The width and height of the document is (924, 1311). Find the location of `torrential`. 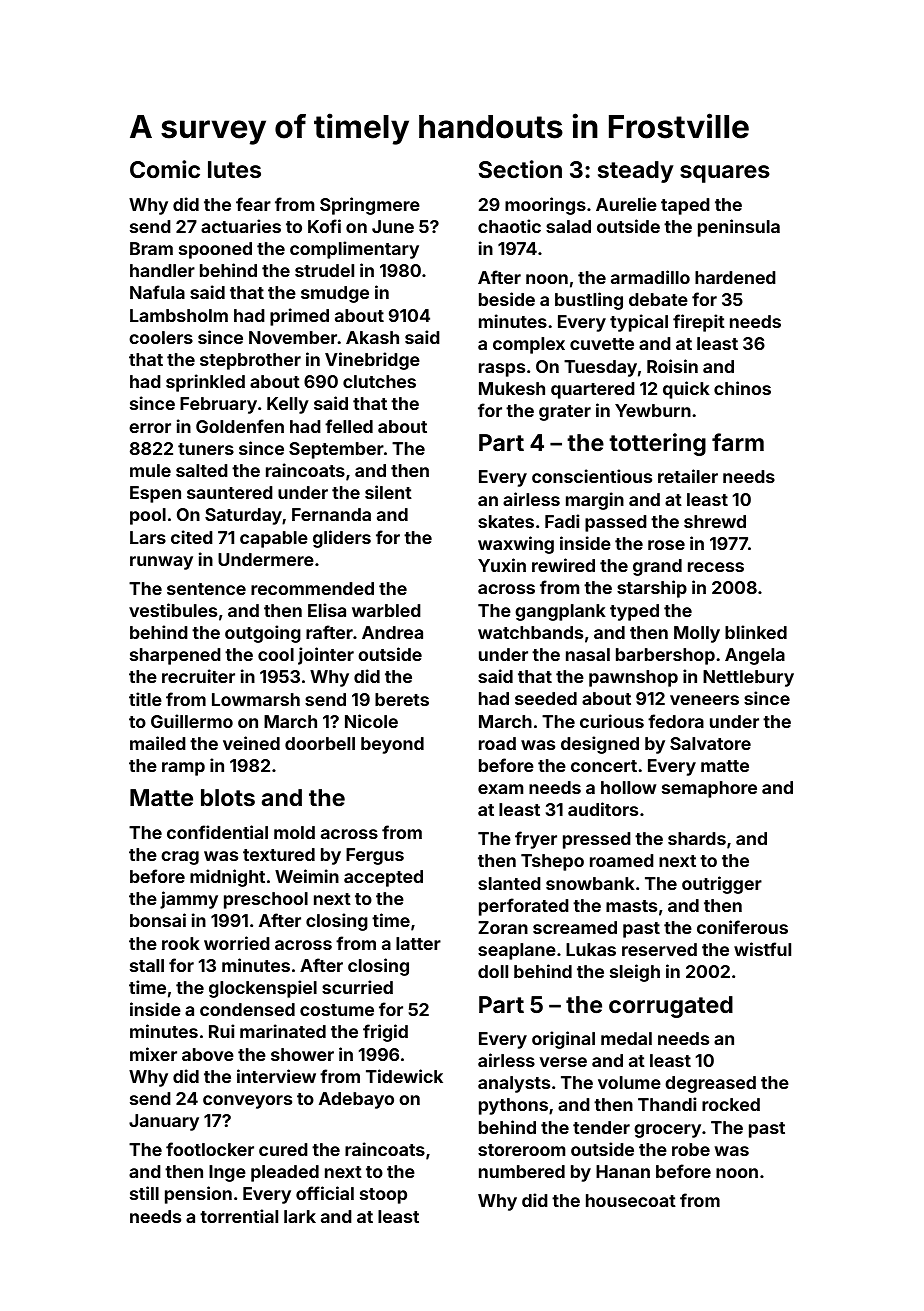

torrential is located at coordinates (239, 1216).
